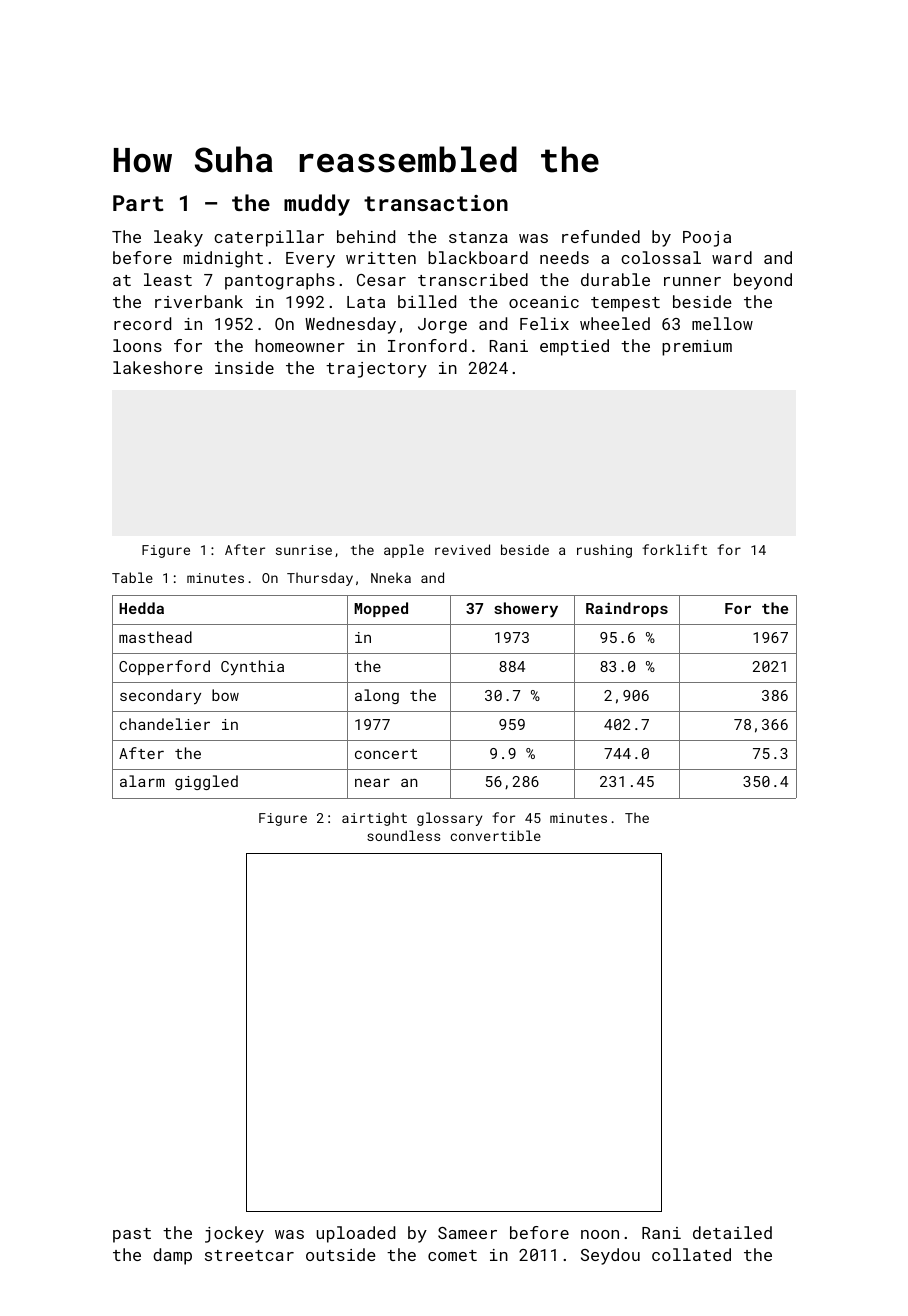 The width and height of the screenshot is (908, 1316). What do you see at coordinates (366, 302) in the screenshot?
I see `Lata` at bounding box center [366, 302].
